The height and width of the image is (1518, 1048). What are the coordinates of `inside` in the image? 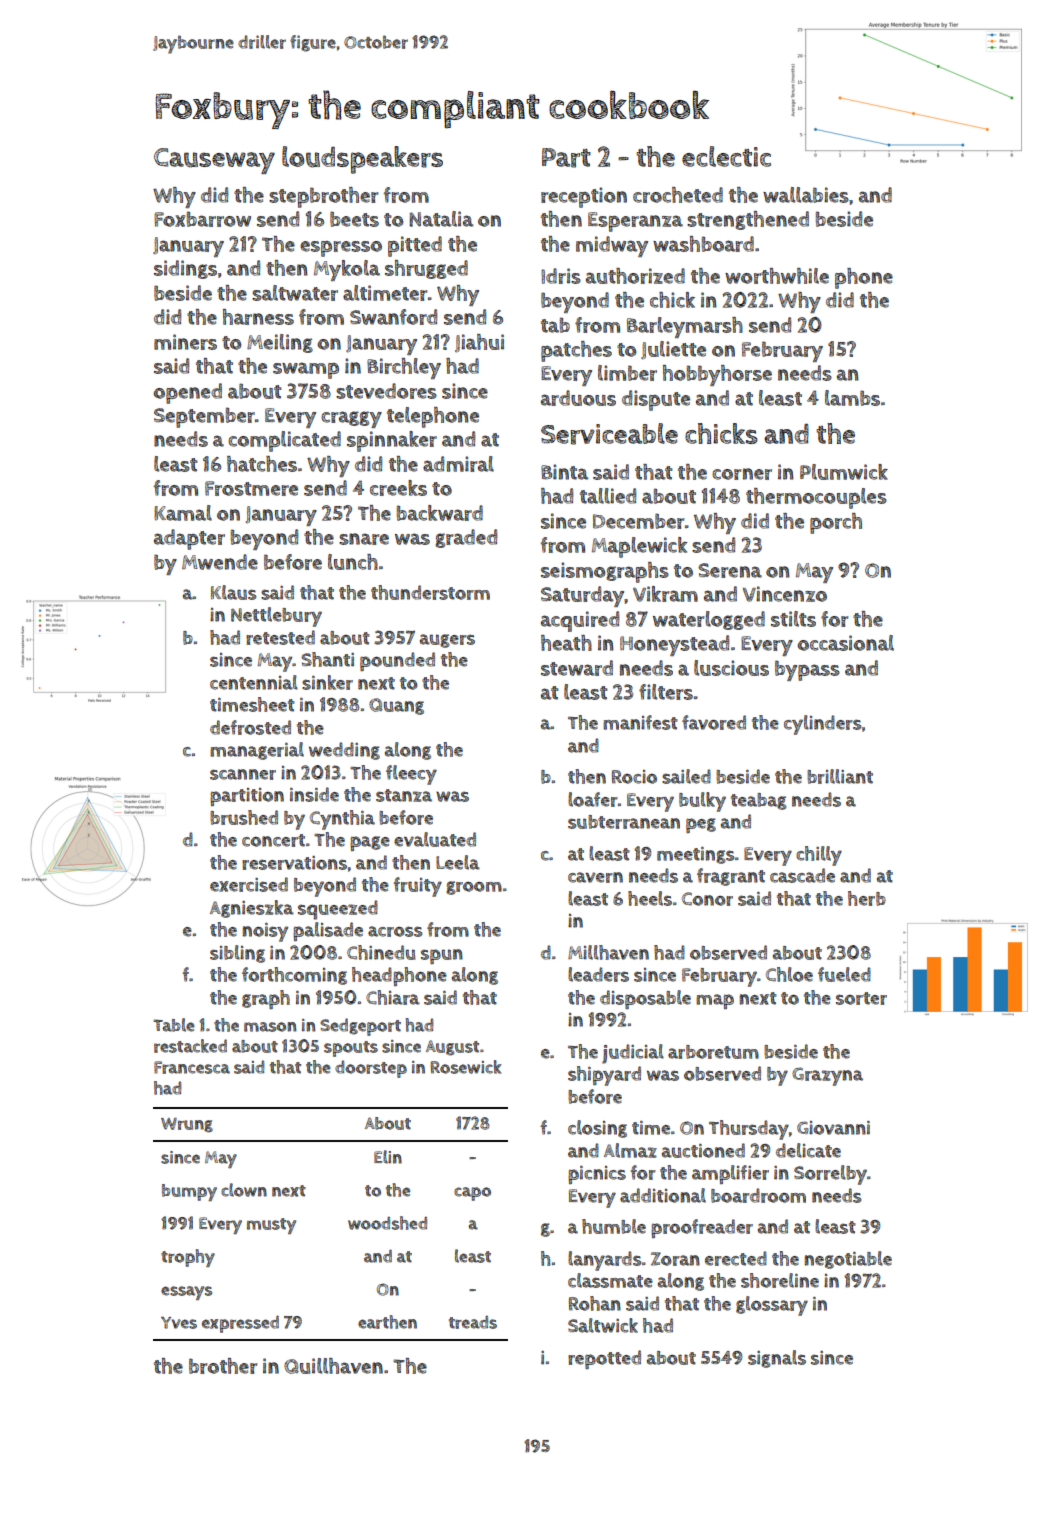 It's located at (314, 794).
